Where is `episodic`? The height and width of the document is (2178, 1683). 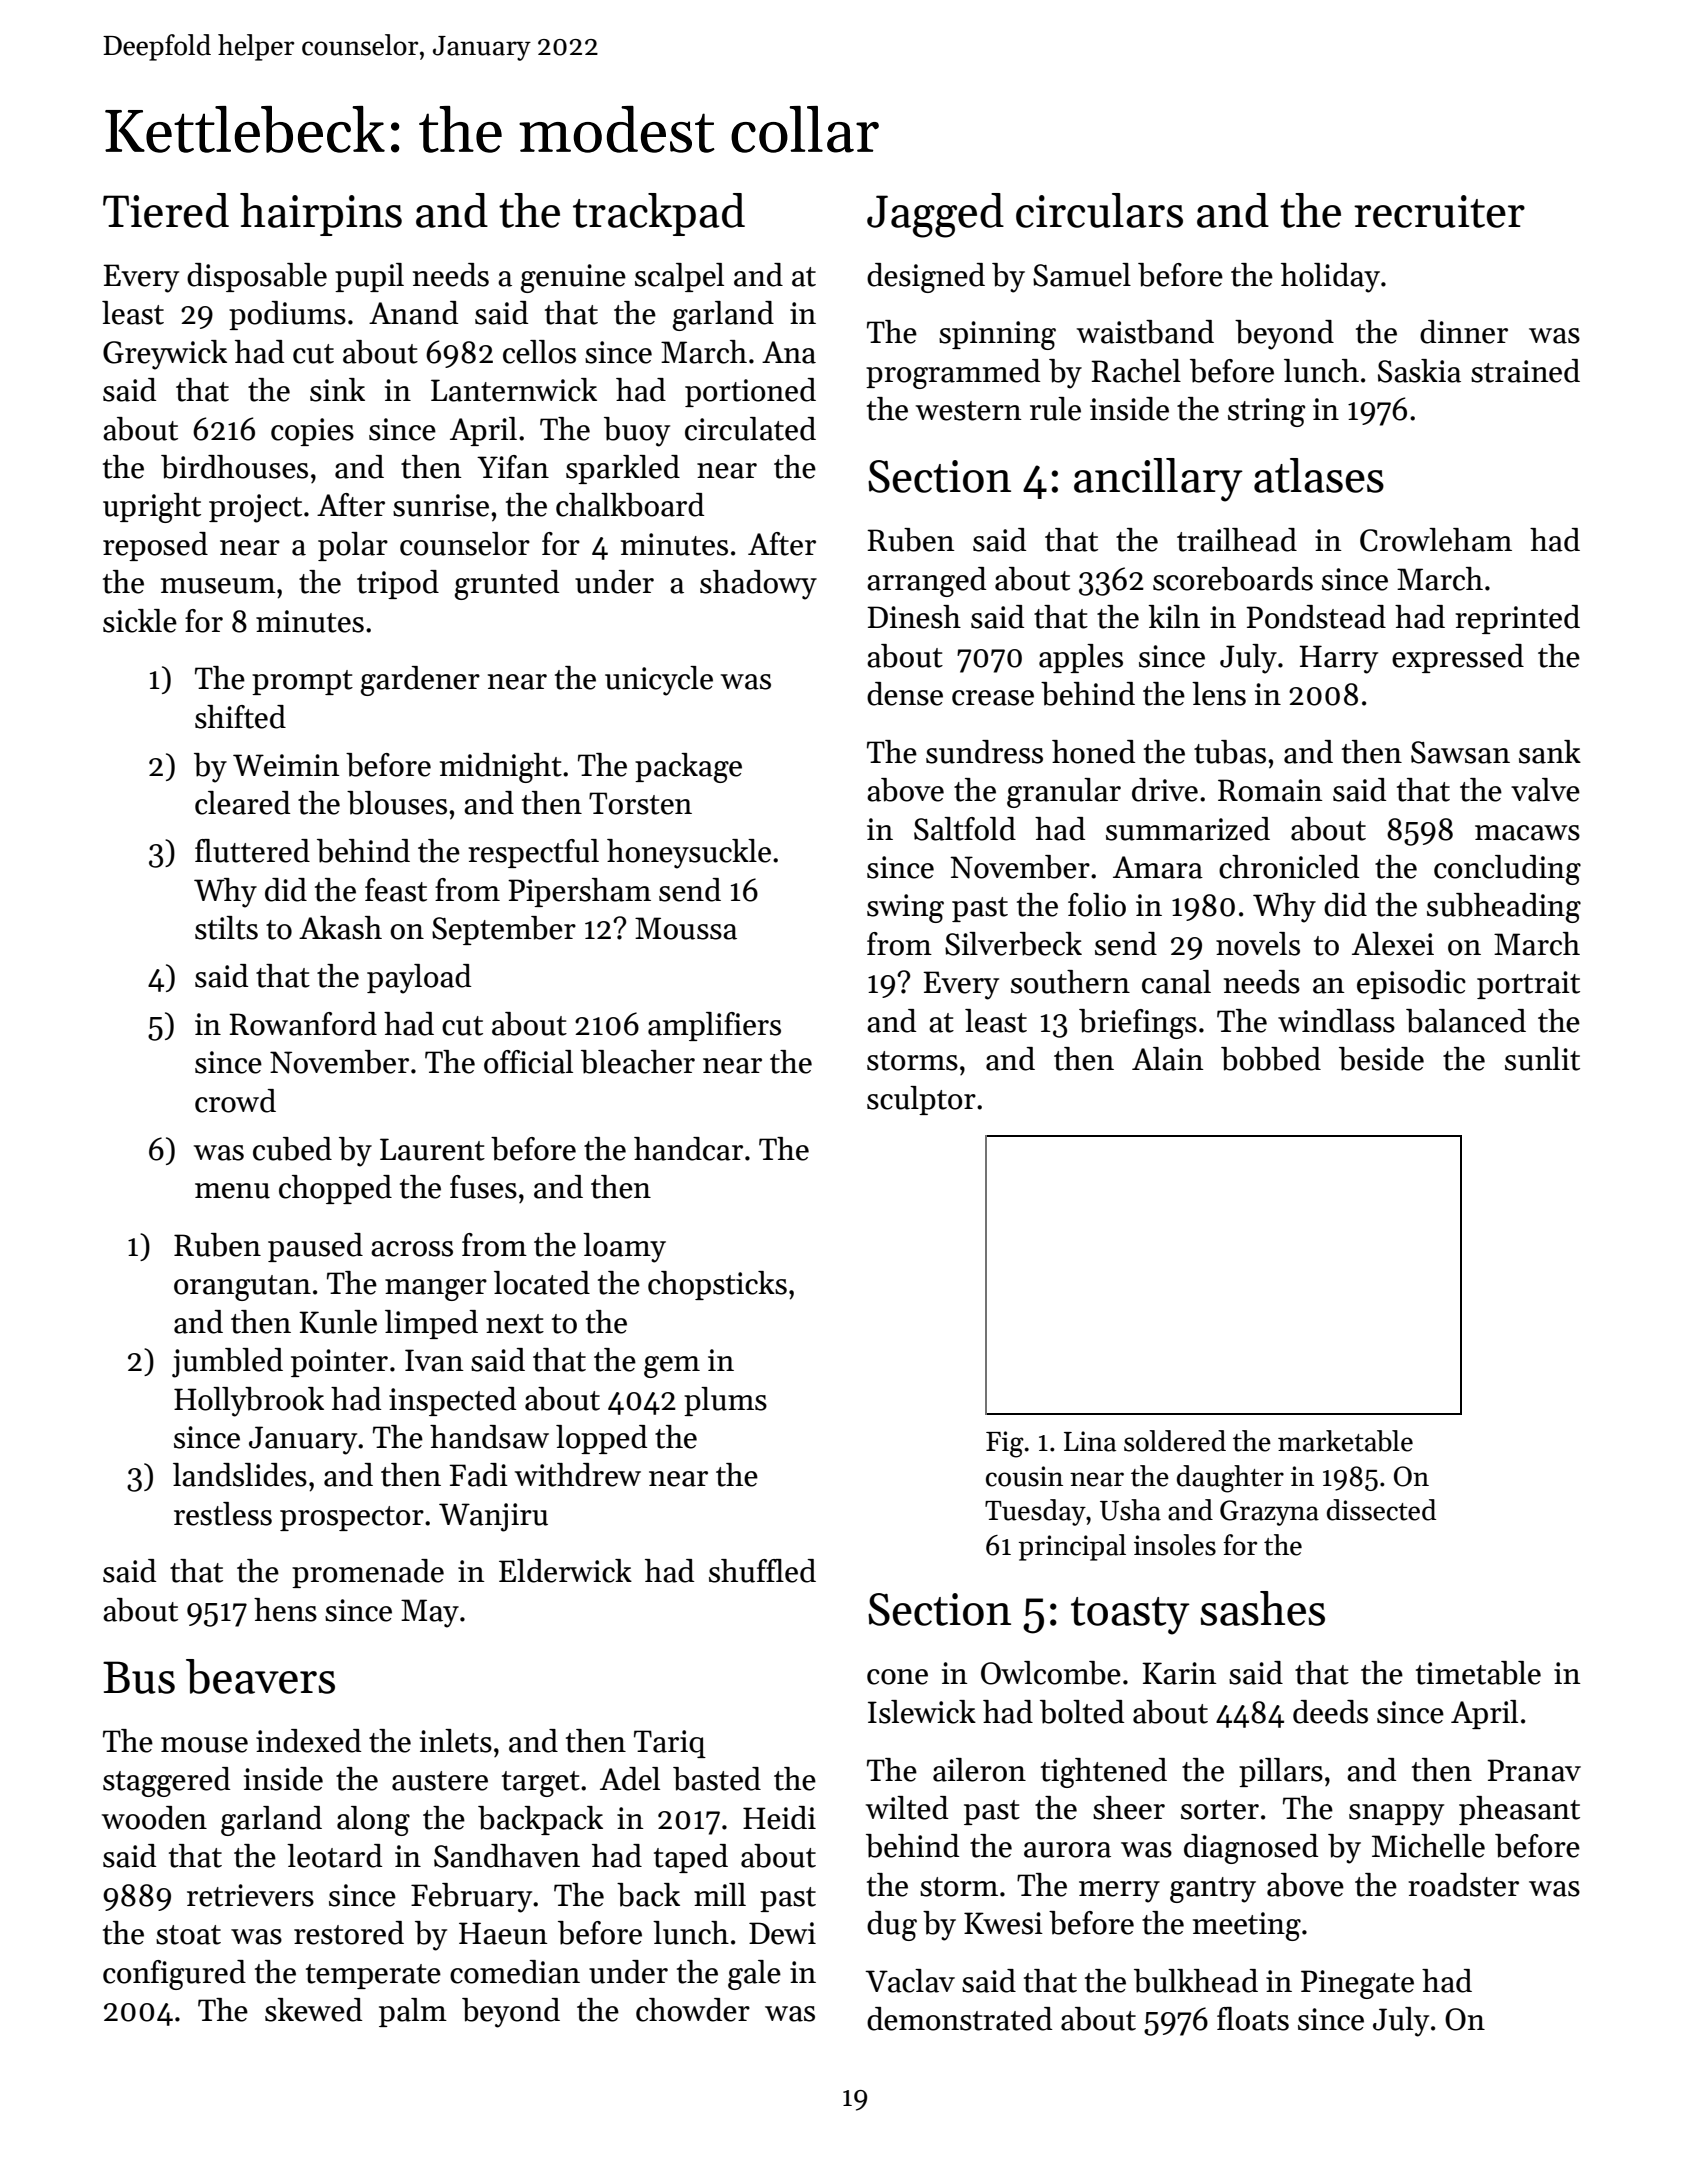 episodic is located at coordinates (1411, 984).
